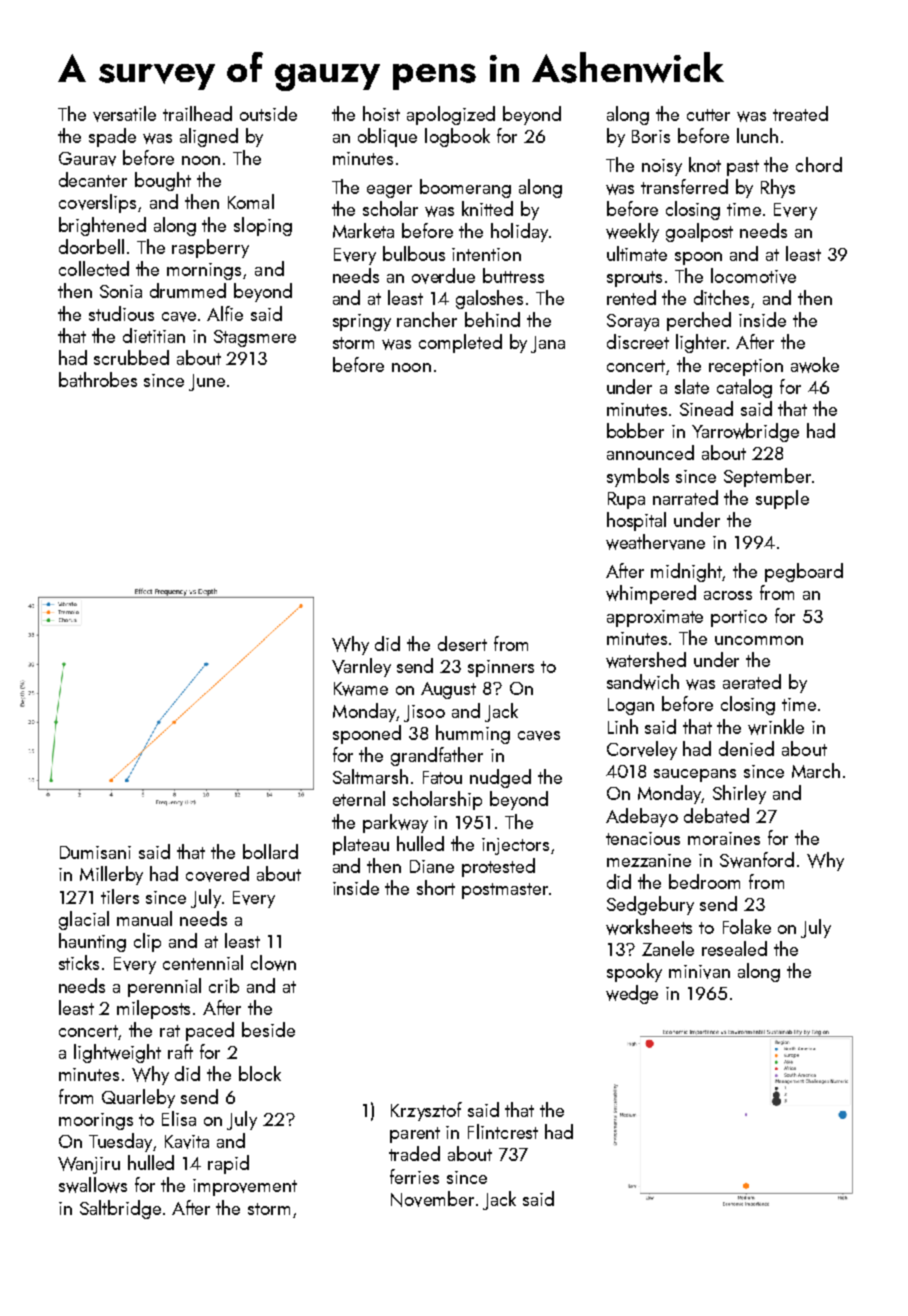 This screenshot has width=908, height=1316. What do you see at coordinates (728, 595) in the screenshot?
I see `across` at bounding box center [728, 595].
